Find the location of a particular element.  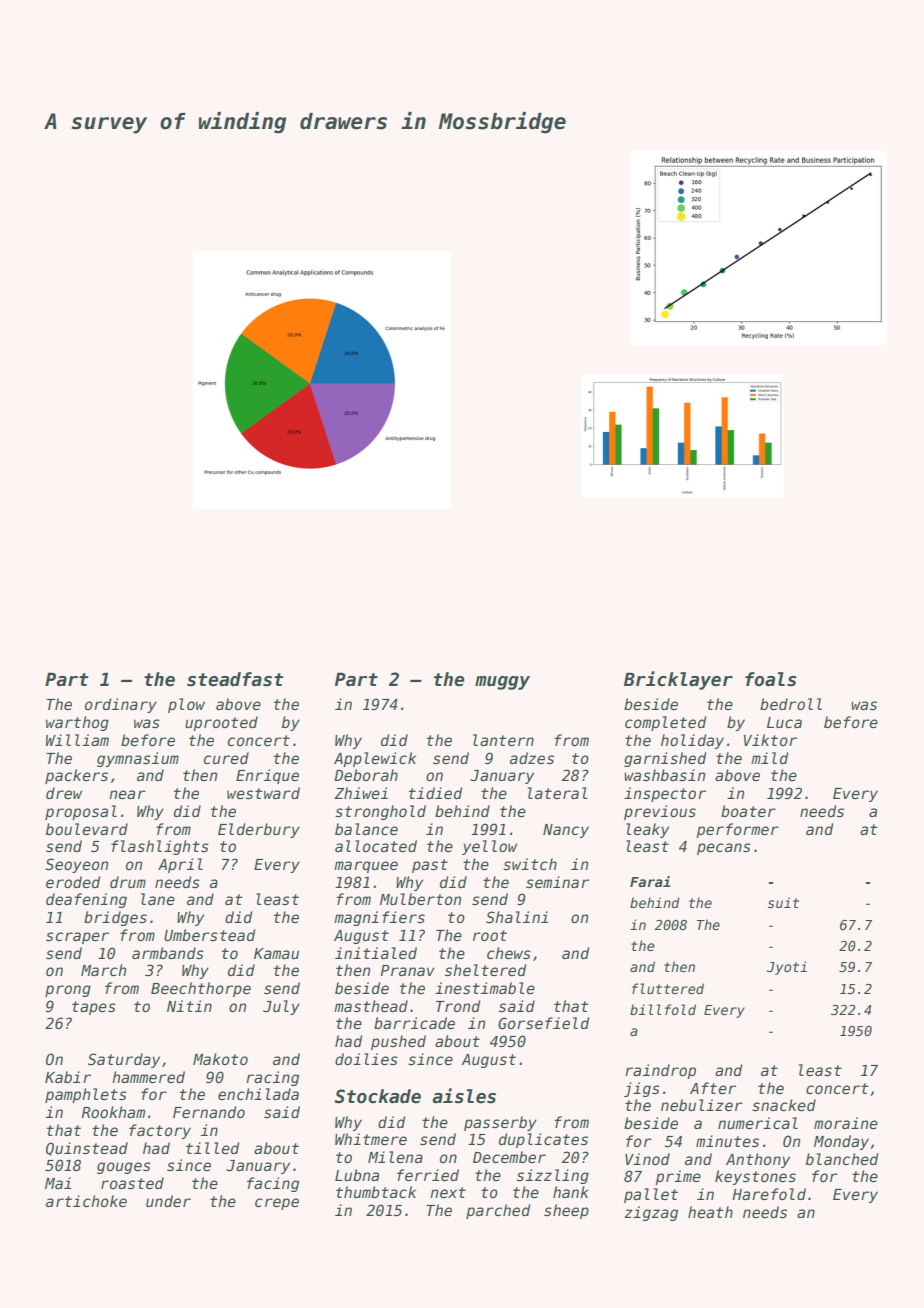

Elderbury is located at coordinates (259, 830).
